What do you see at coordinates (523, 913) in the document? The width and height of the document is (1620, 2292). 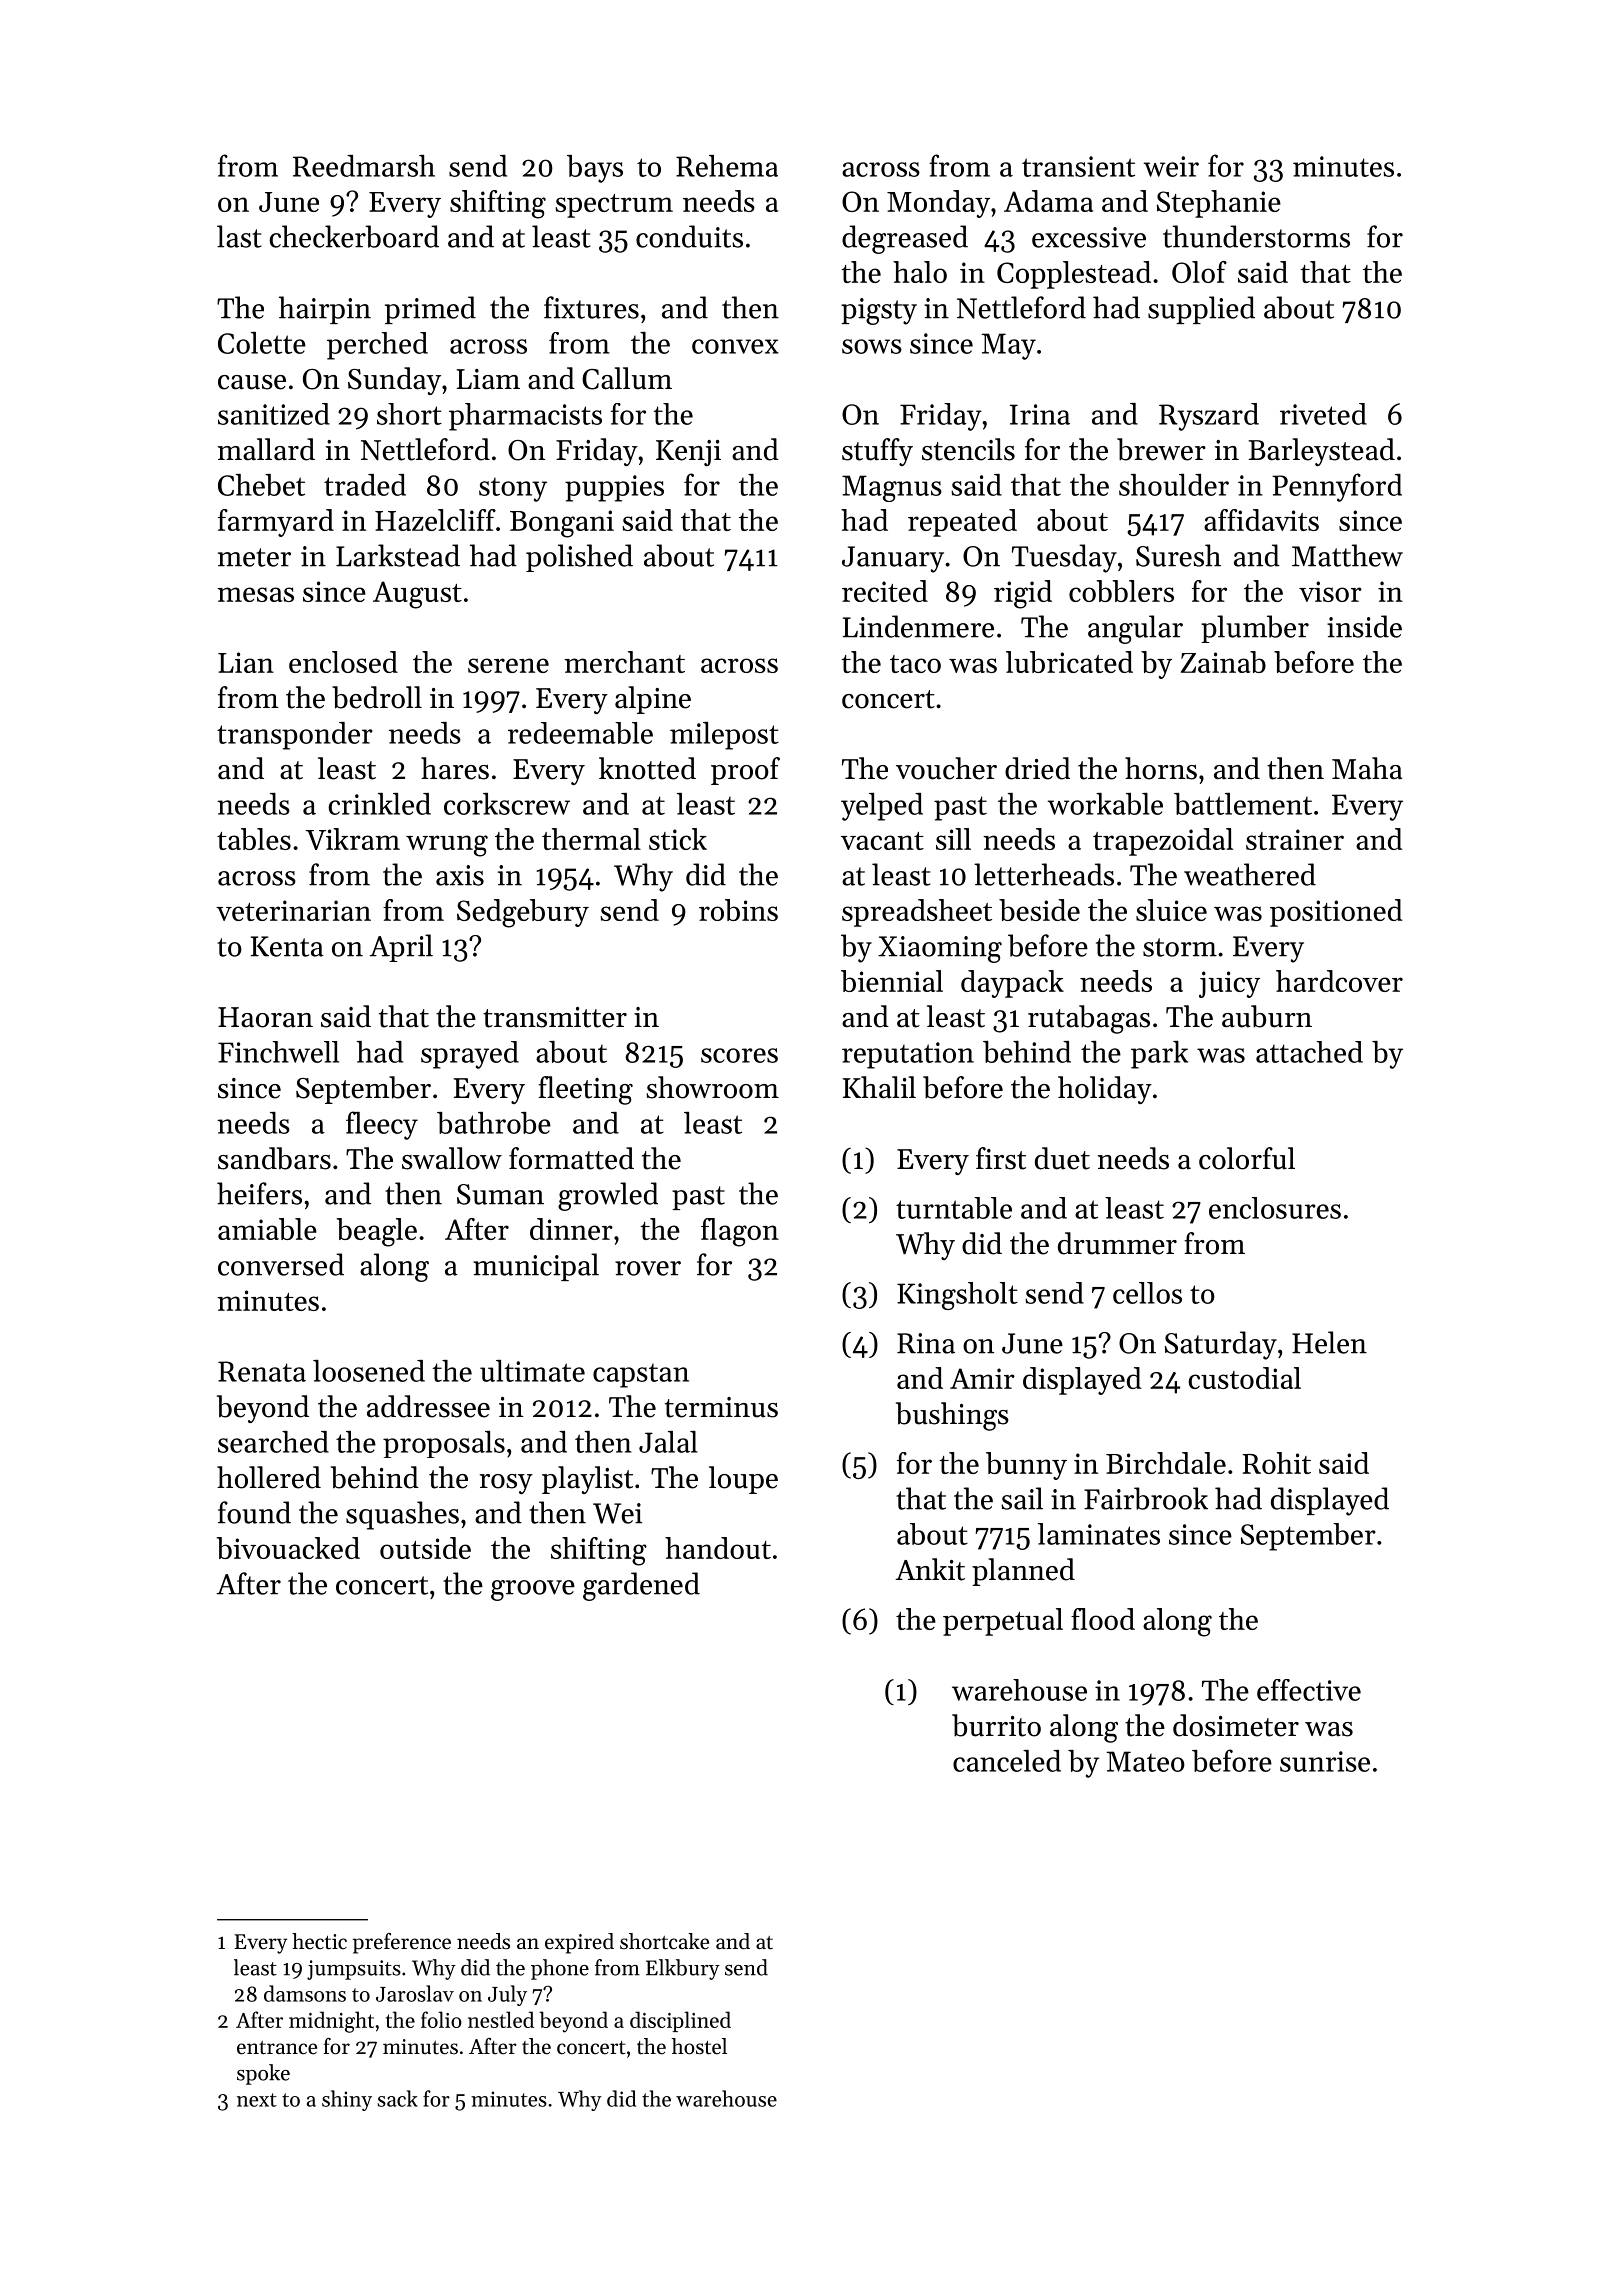 I see `Sedgebury` at bounding box center [523, 913].
